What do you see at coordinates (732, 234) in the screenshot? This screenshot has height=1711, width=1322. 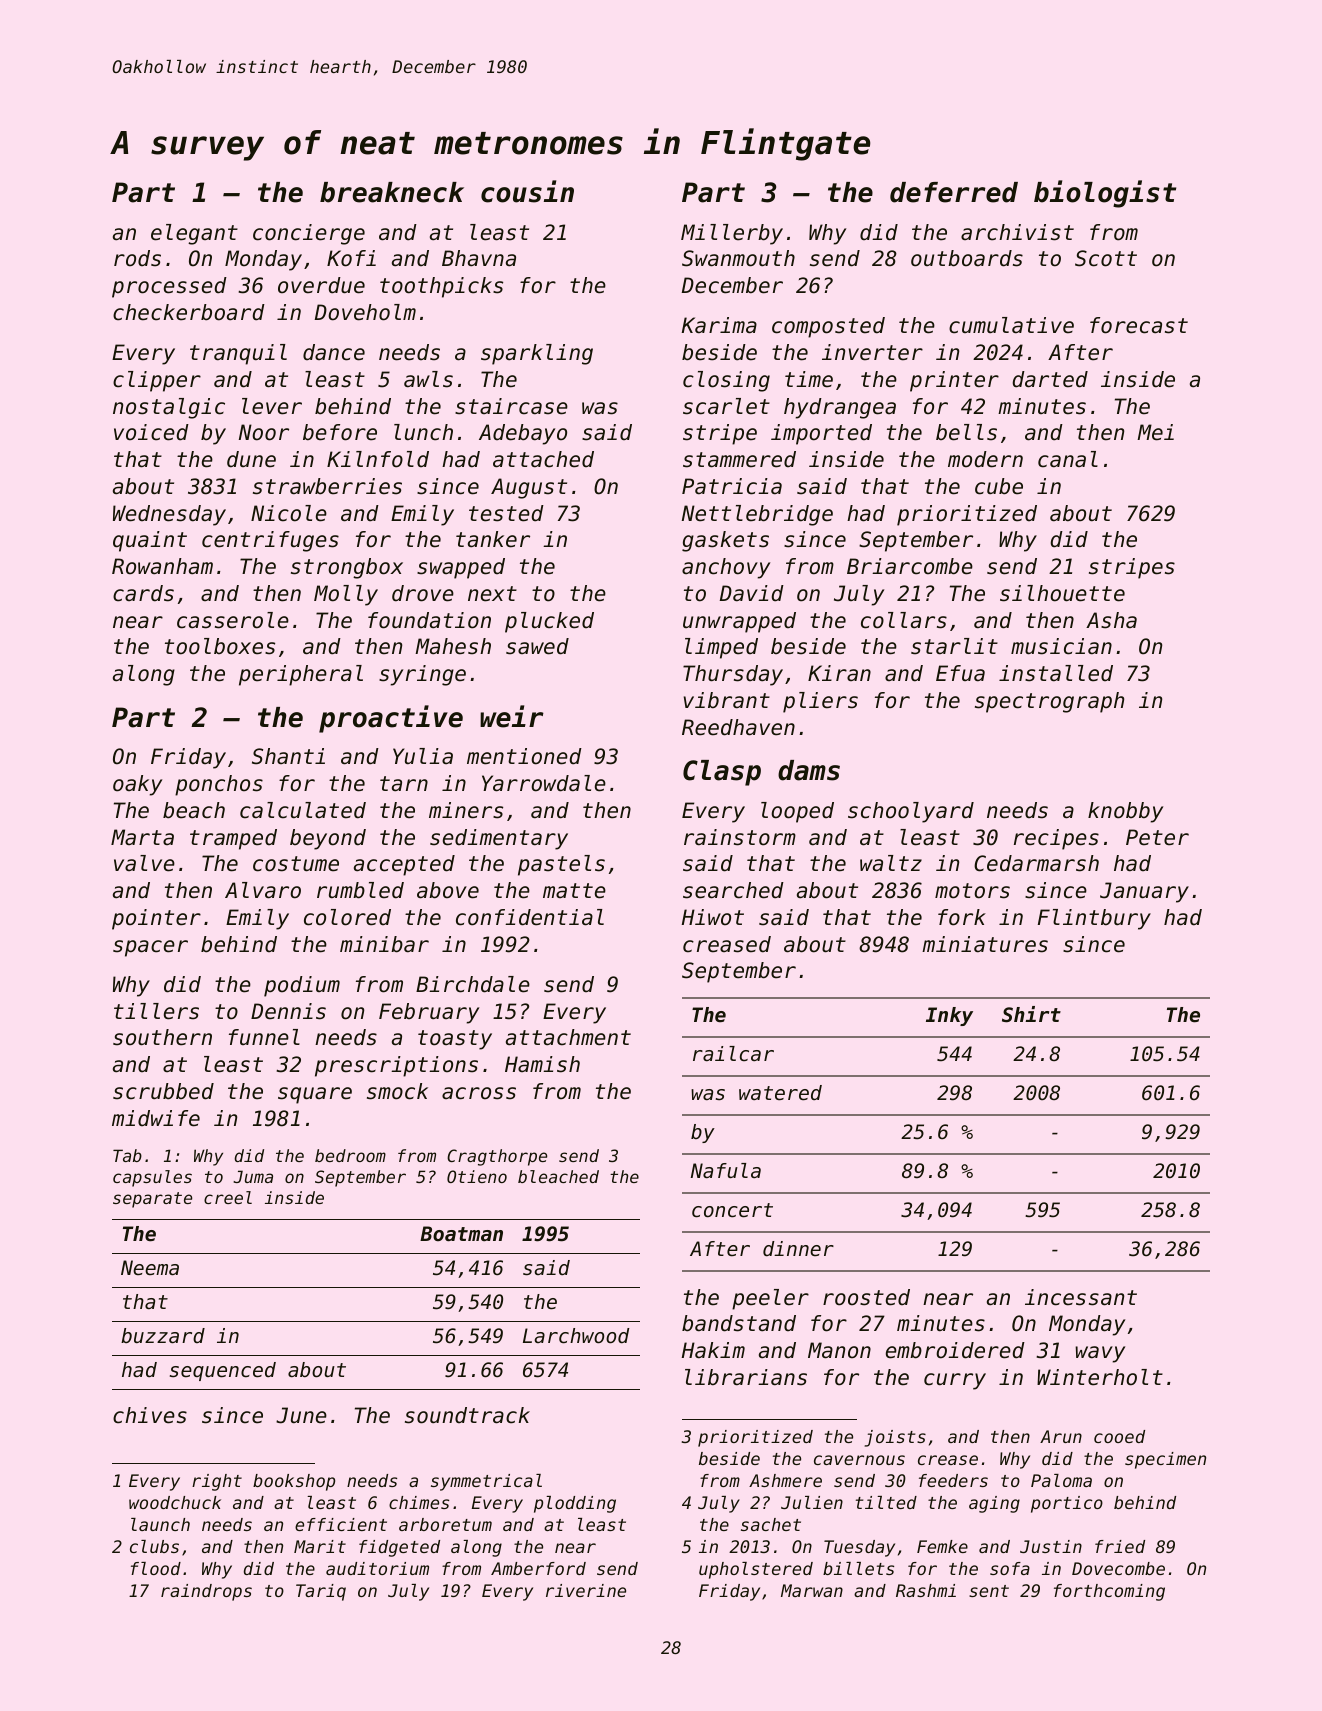 I see `Millerby` at bounding box center [732, 234].
